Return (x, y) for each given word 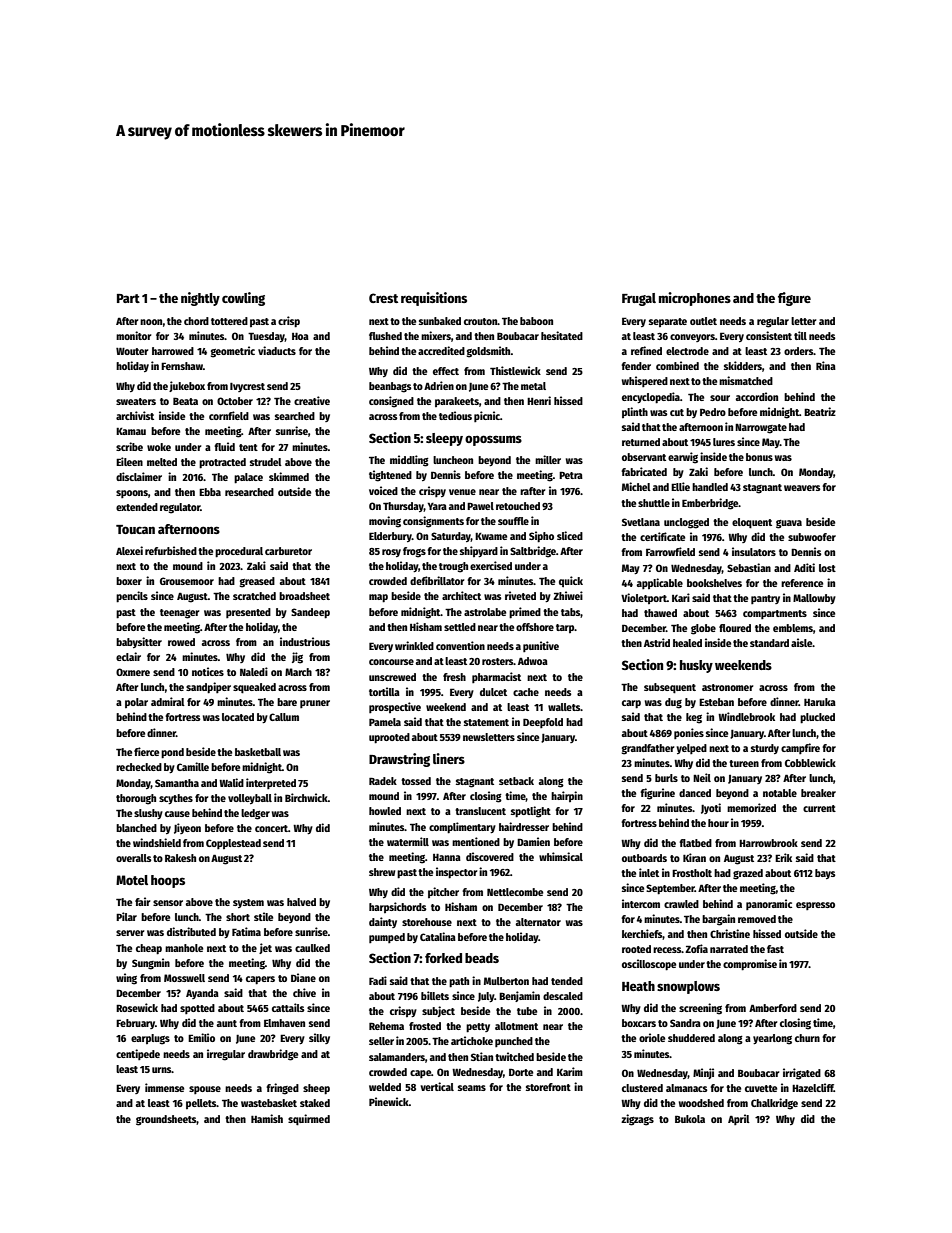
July (486, 997)
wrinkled (414, 645)
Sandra (685, 1023)
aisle (801, 642)
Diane (303, 977)
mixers (436, 335)
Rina (826, 365)
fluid (224, 446)
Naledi (254, 671)
